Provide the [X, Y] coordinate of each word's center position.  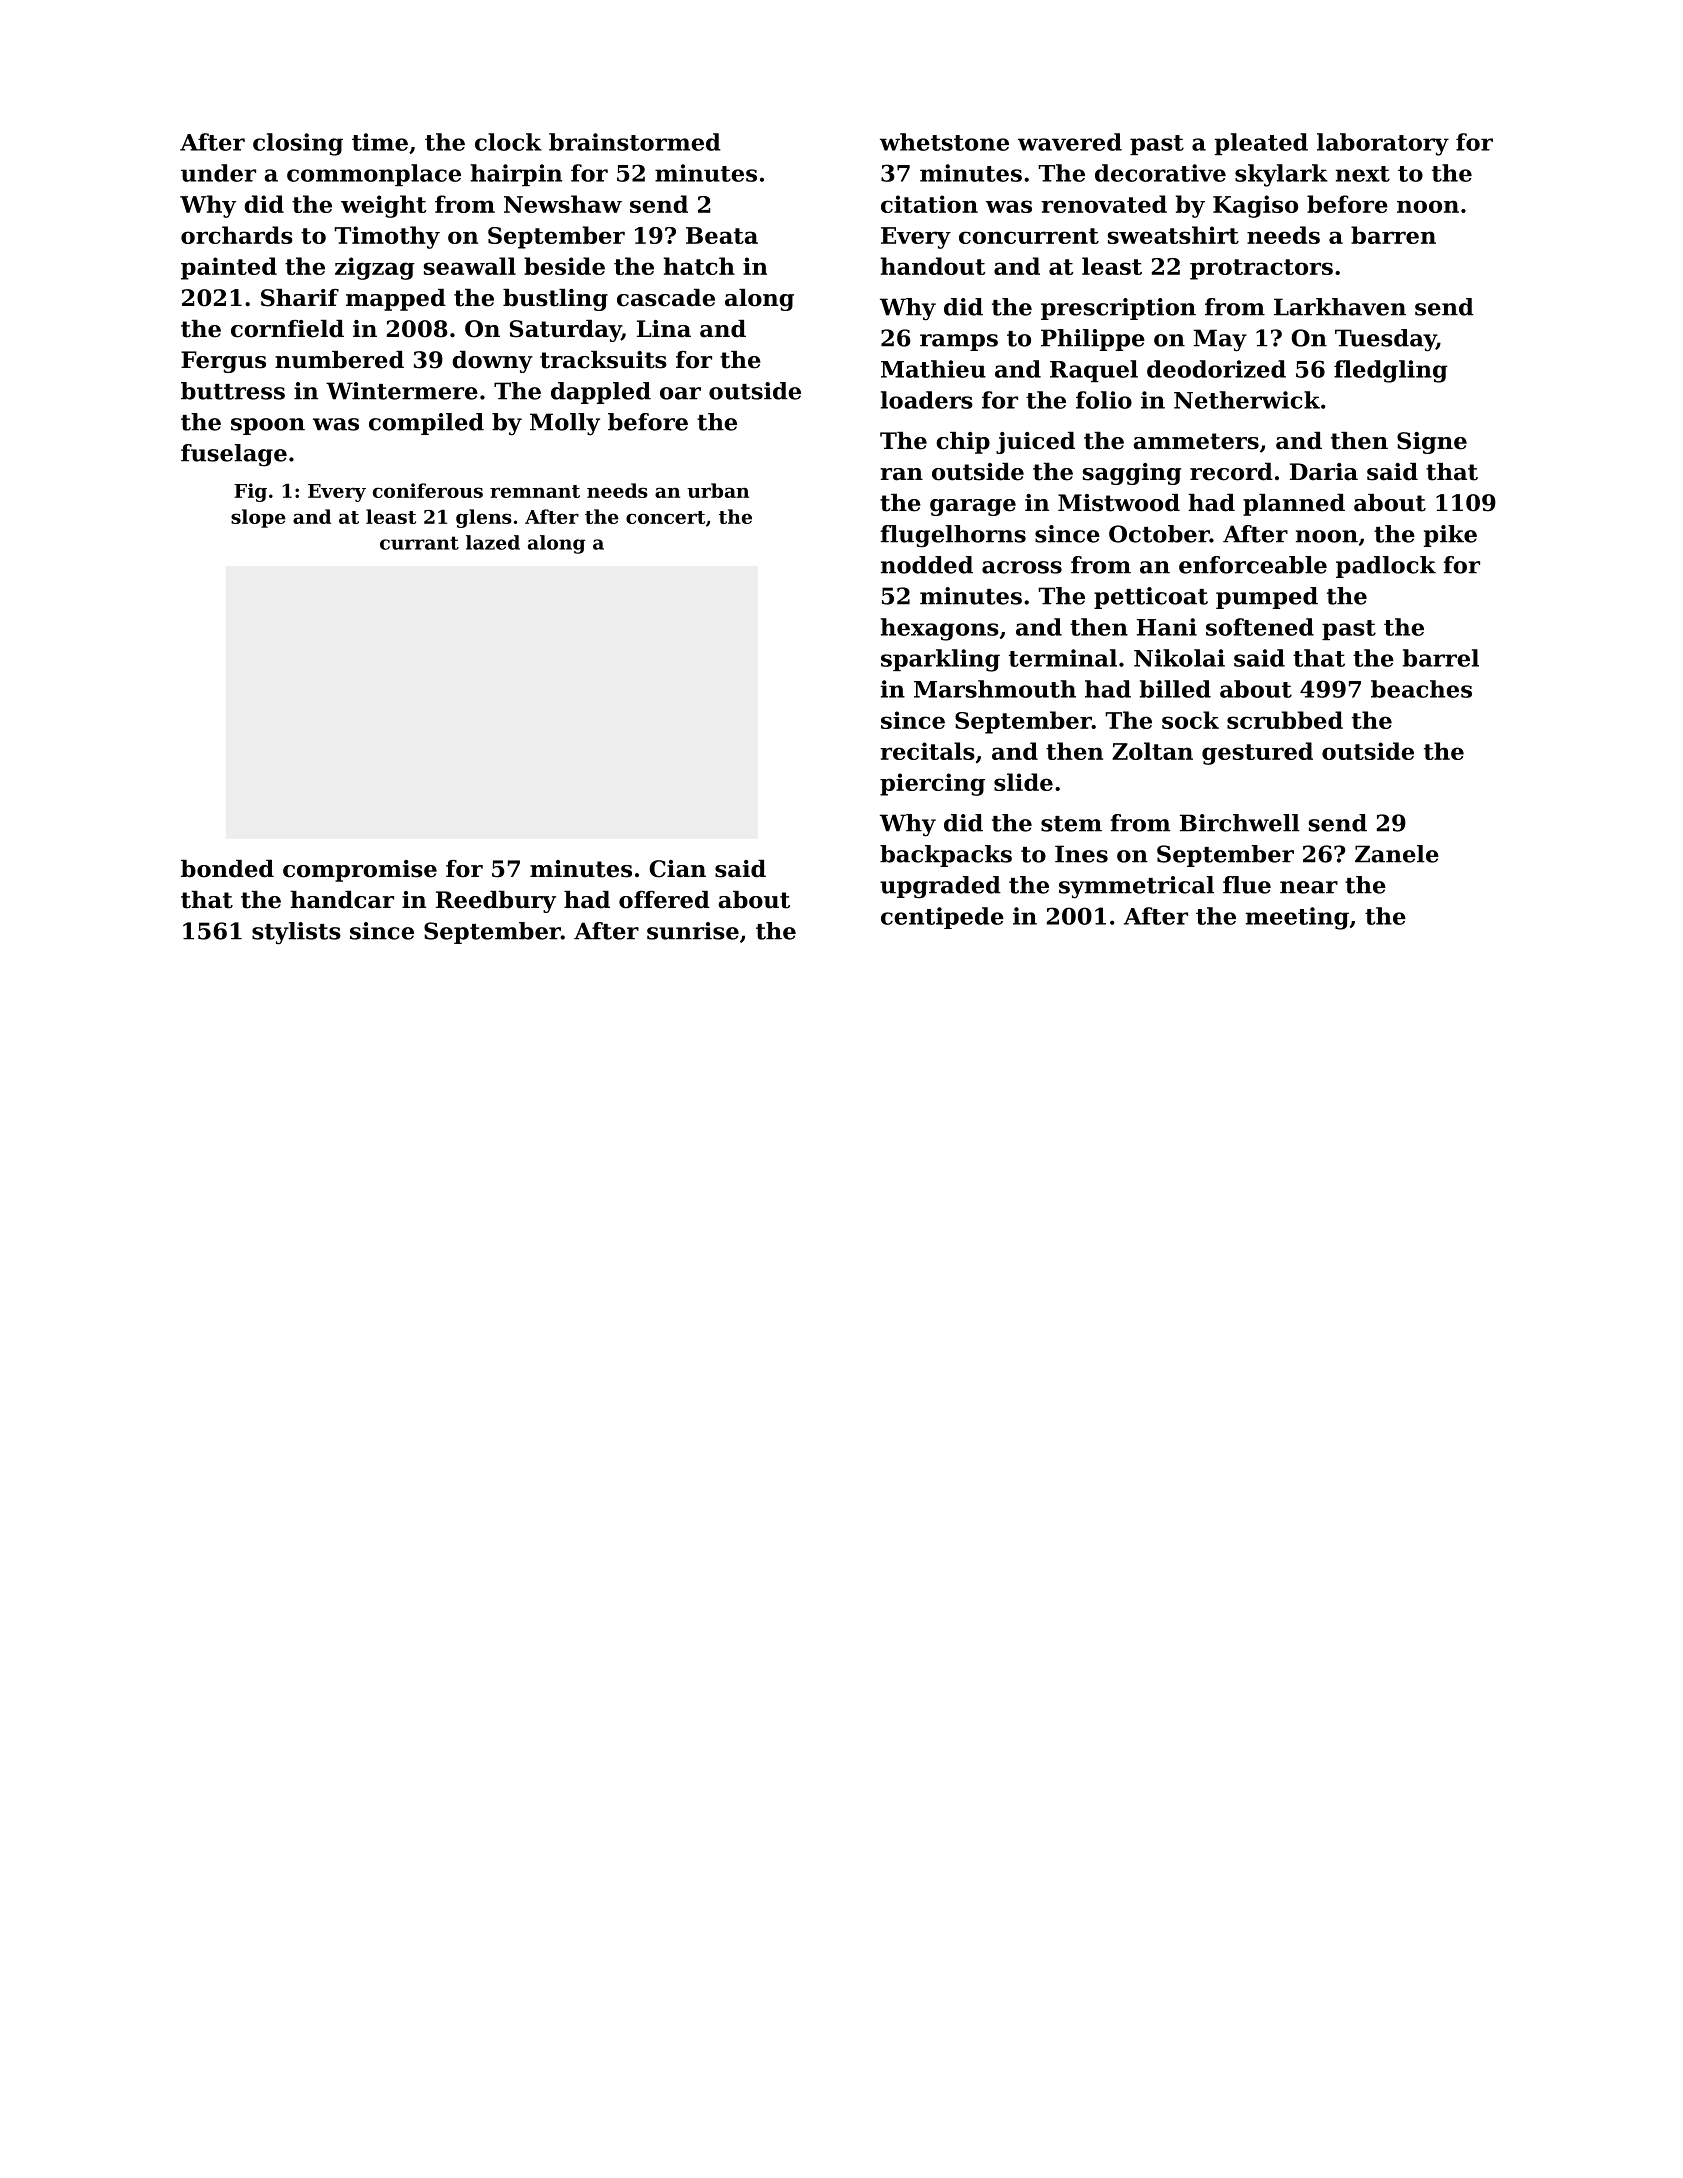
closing [298, 144]
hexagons [940, 629]
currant [419, 543]
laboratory [1383, 144]
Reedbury [496, 902]
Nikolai [1179, 658]
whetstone [944, 142]
